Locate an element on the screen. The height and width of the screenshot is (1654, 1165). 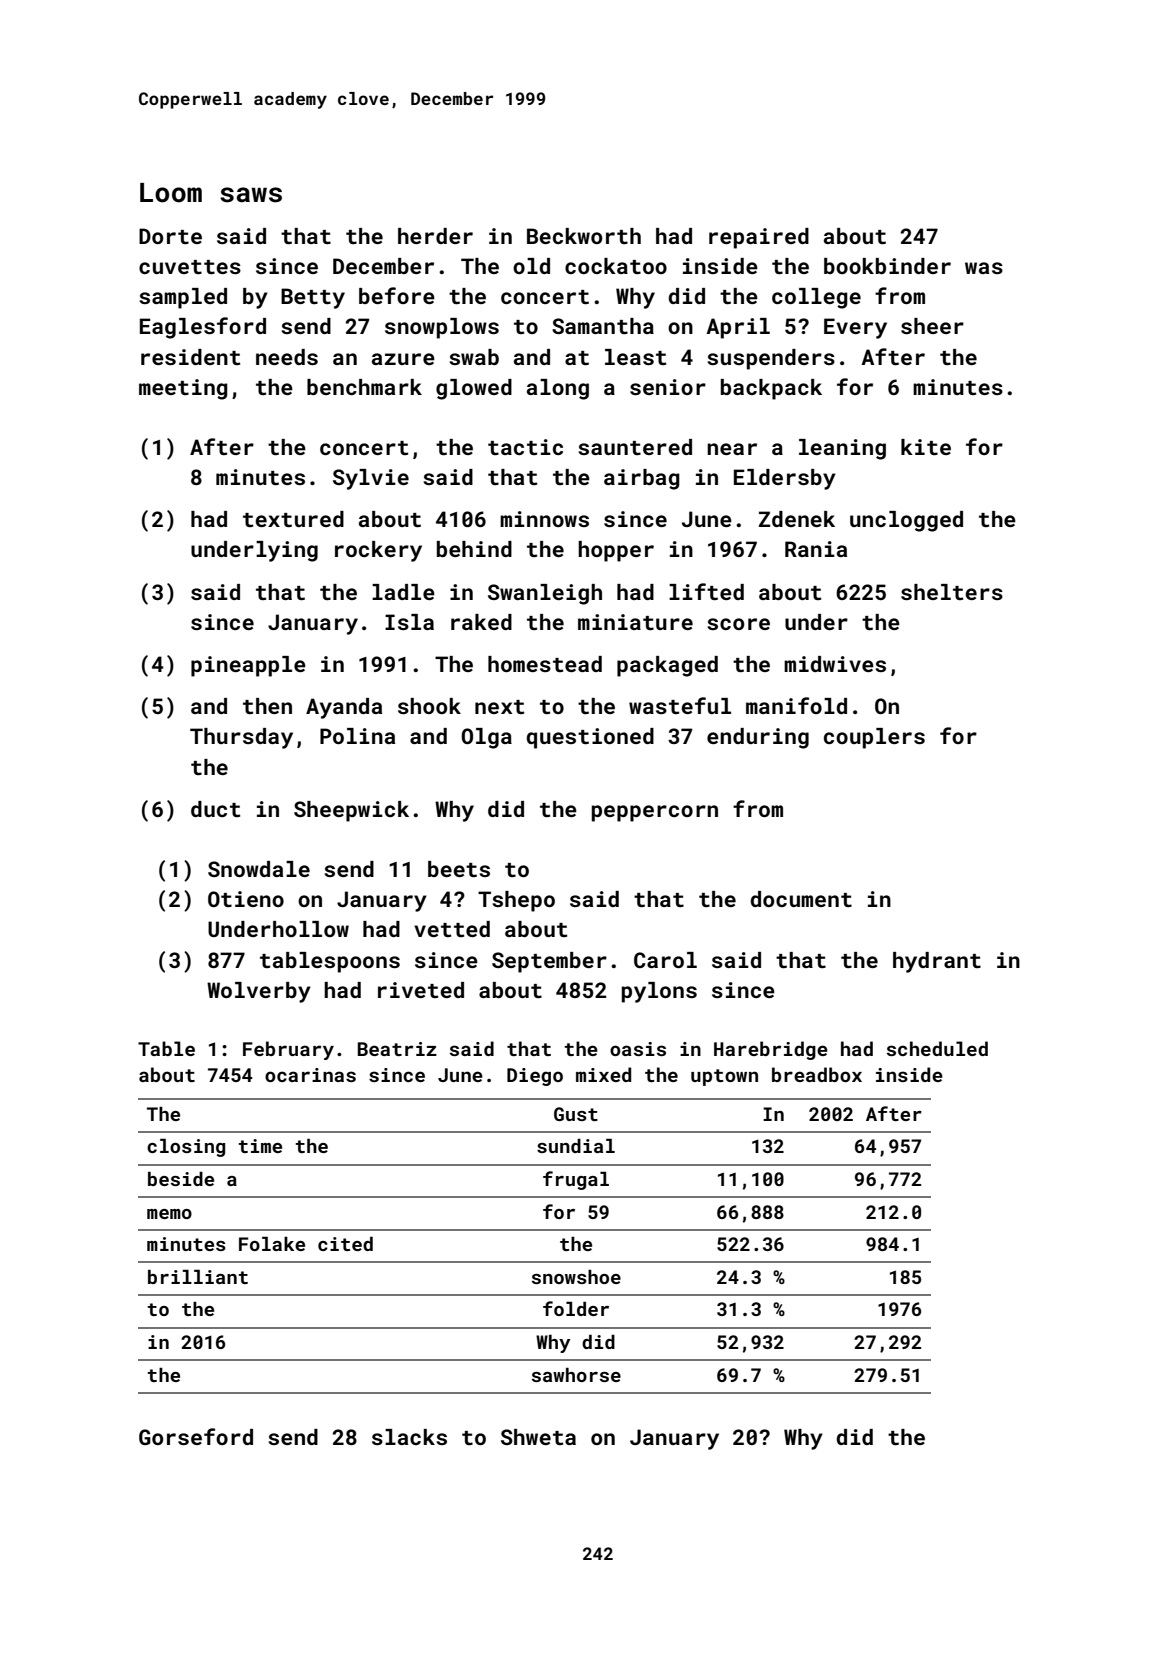
saws is located at coordinates (251, 195).
